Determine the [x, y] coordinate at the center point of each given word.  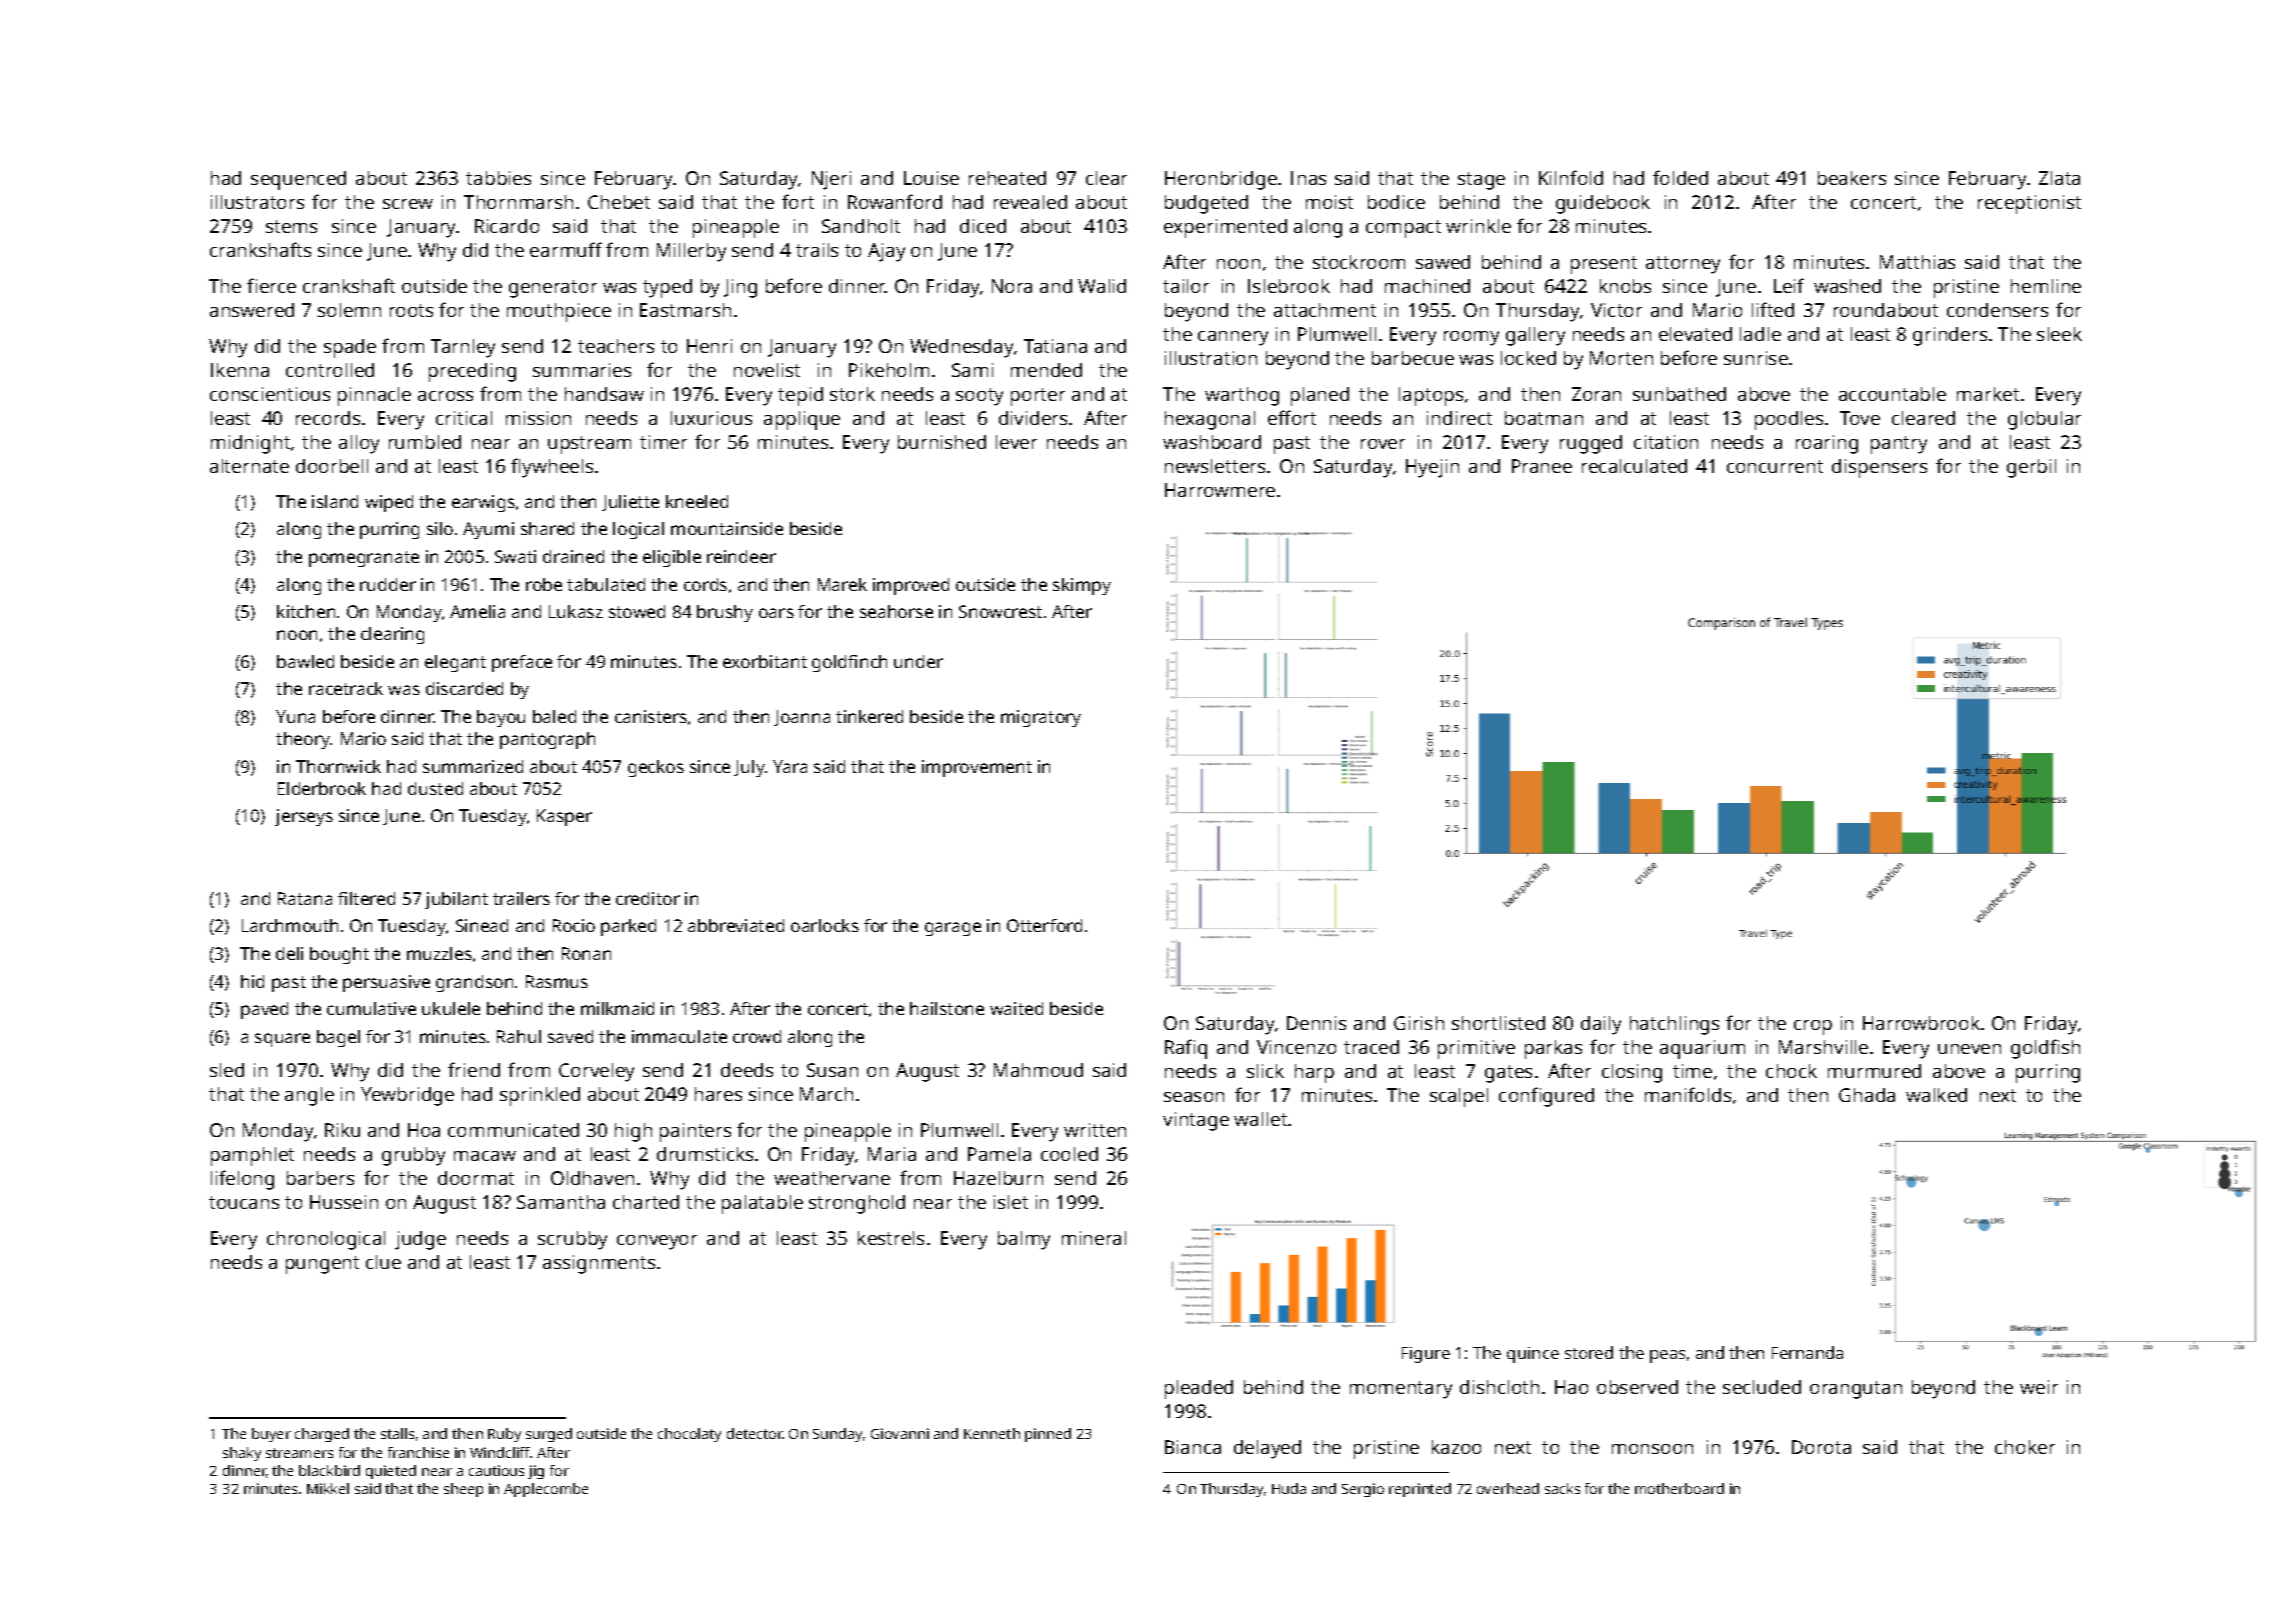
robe [544, 584]
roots [411, 310]
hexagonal [1210, 420]
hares [718, 1094]
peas [1667, 1356]
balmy [1024, 1240]
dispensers [1879, 468]
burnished [942, 442]
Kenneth [992, 1433]
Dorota [1821, 1447]
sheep [463, 1490]
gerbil [2031, 468]
